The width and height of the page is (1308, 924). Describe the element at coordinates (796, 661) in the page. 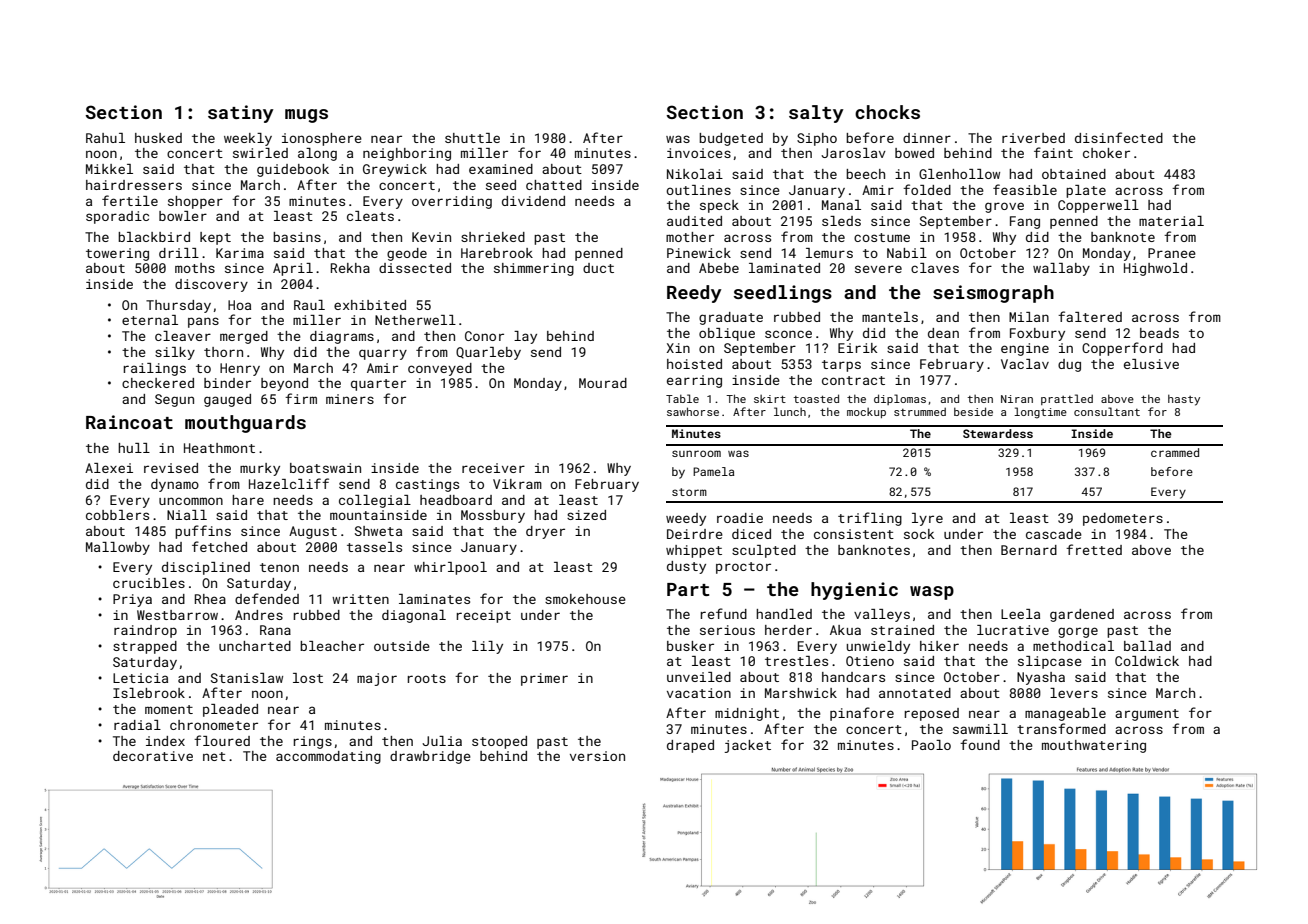

I see `trestles` at that location.
